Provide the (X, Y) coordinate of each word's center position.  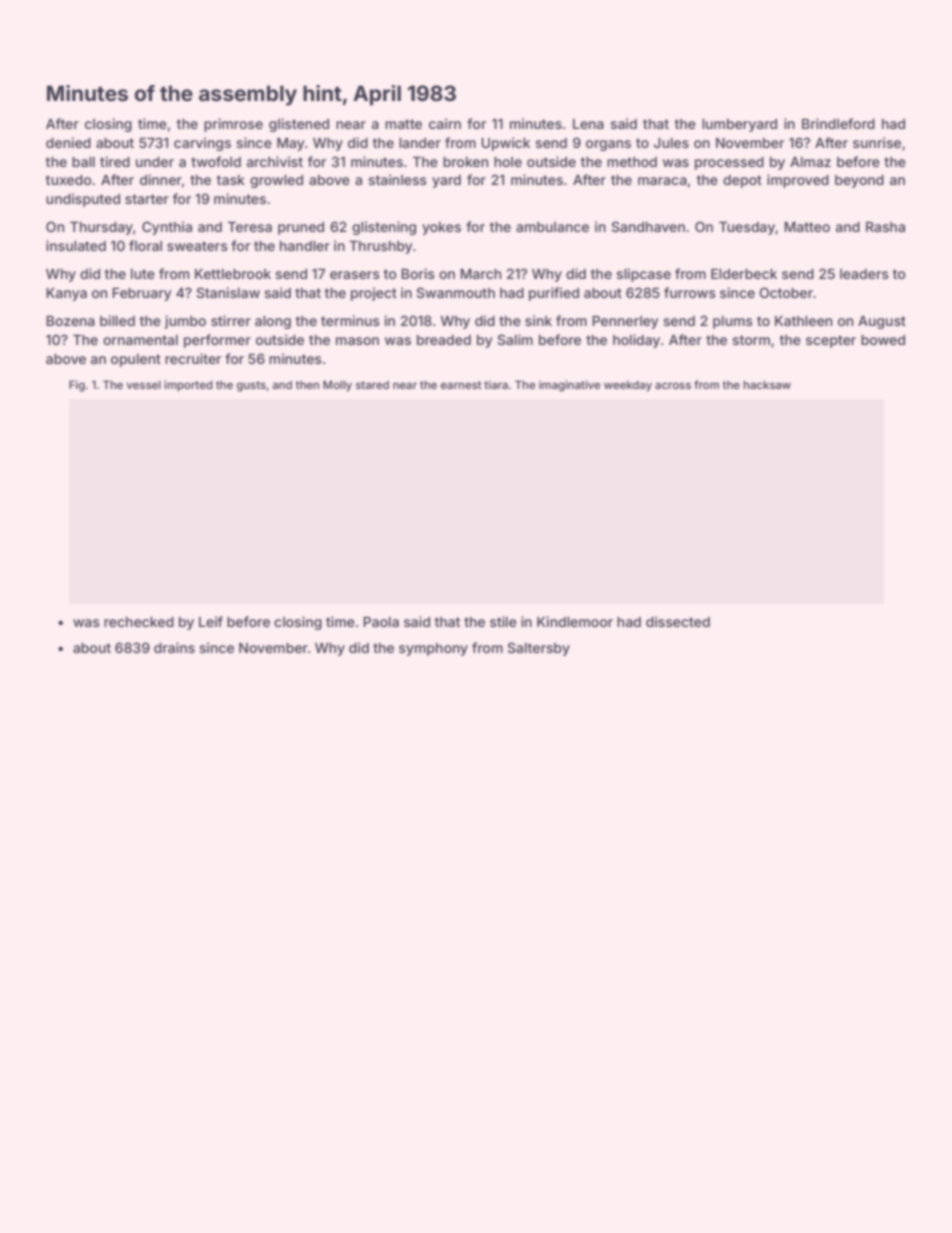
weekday (628, 386)
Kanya (66, 294)
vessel (143, 385)
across (673, 385)
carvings (202, 144)
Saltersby (538, 649)
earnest (461, 385)
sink (538, 320)
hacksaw (767, 385)
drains (174, 647)
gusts (251, 386)
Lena (588, 124)
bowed (883, 340)
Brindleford (838, 123)
